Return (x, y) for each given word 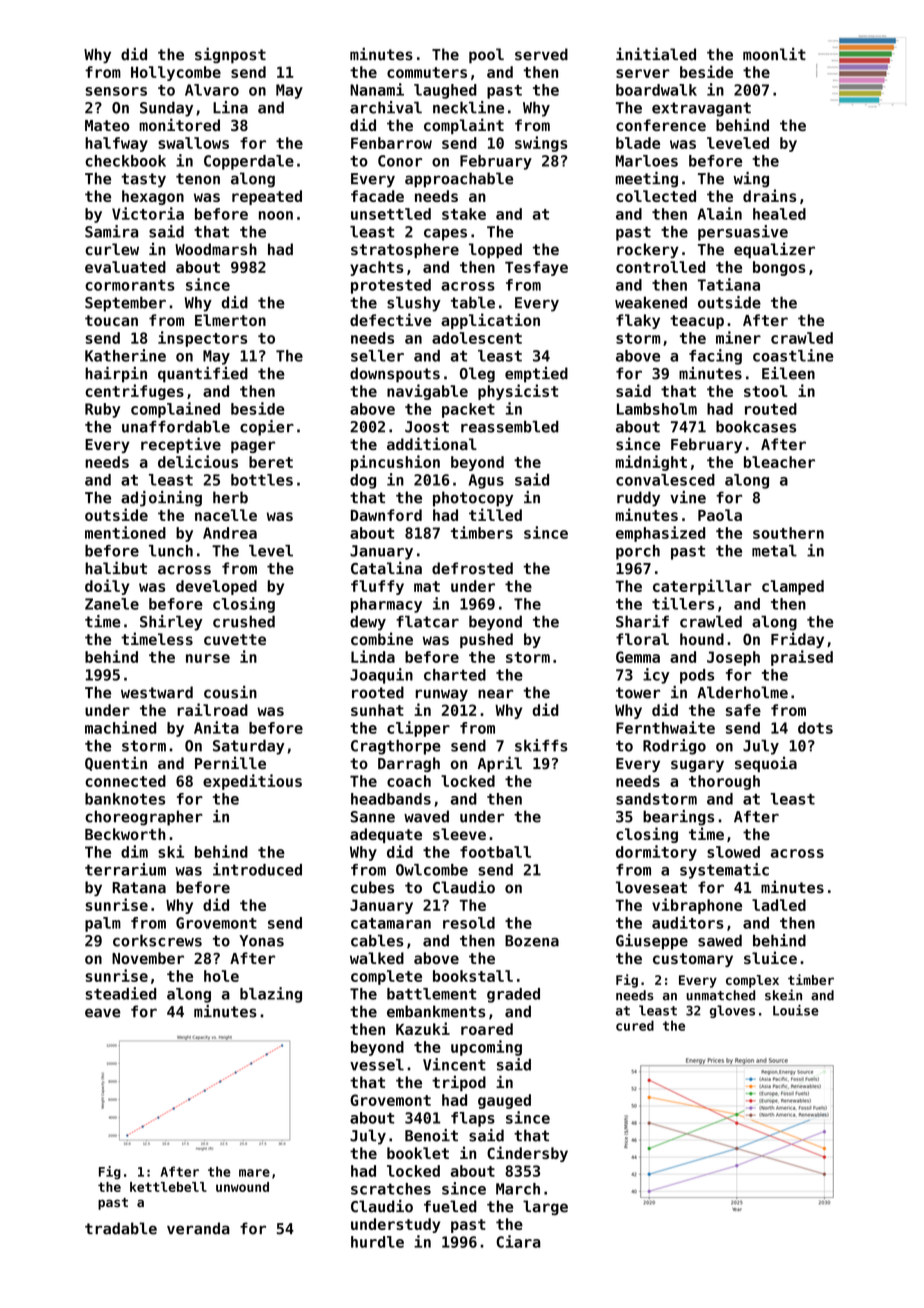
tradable (121, 1228)
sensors (116, 91)
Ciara (518, 1241)
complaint (464, 126)
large (545, 1207)
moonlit (774, 54)
